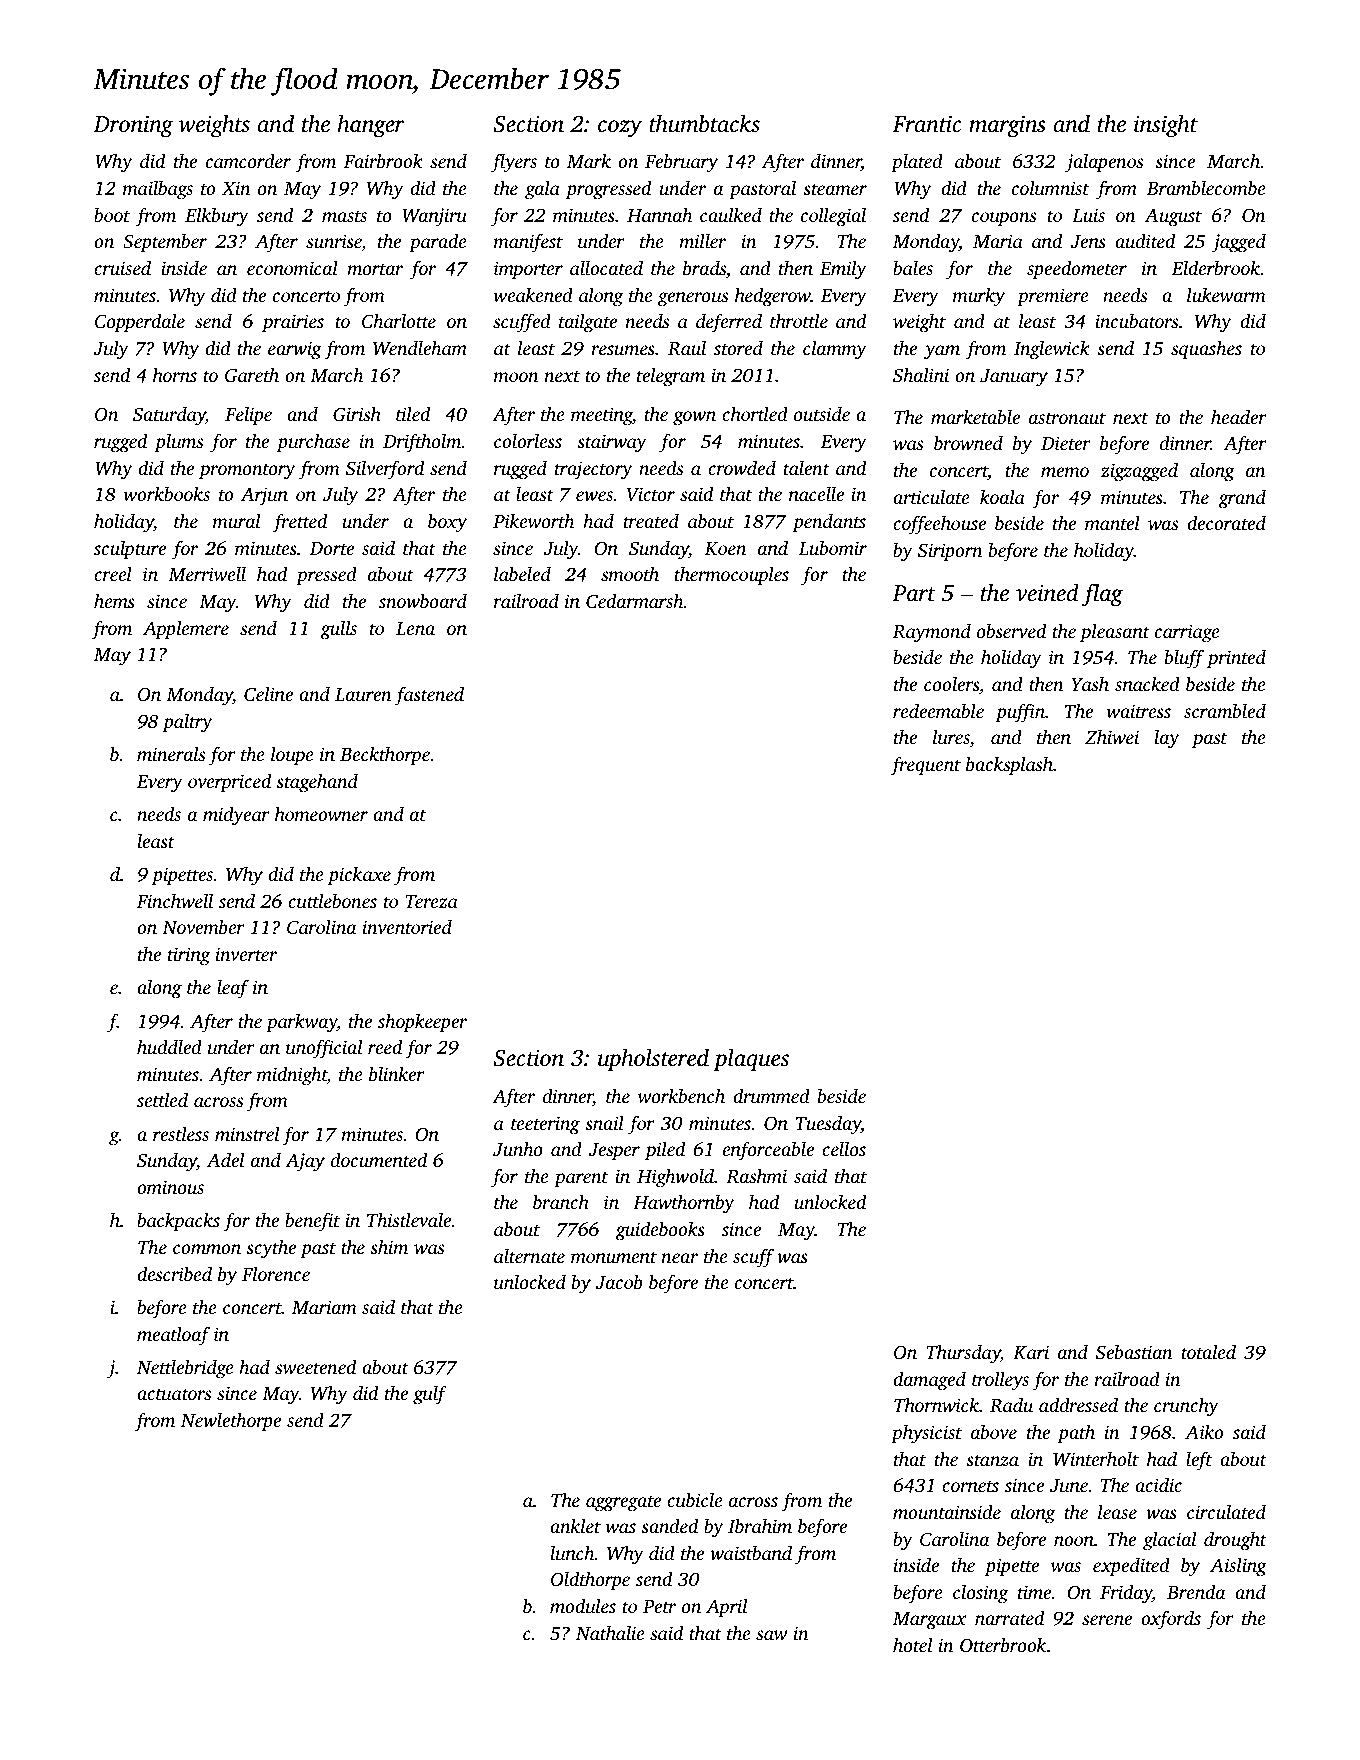 The image size is (1360, 1760). I want to click on meeting, so click(601, 416).
